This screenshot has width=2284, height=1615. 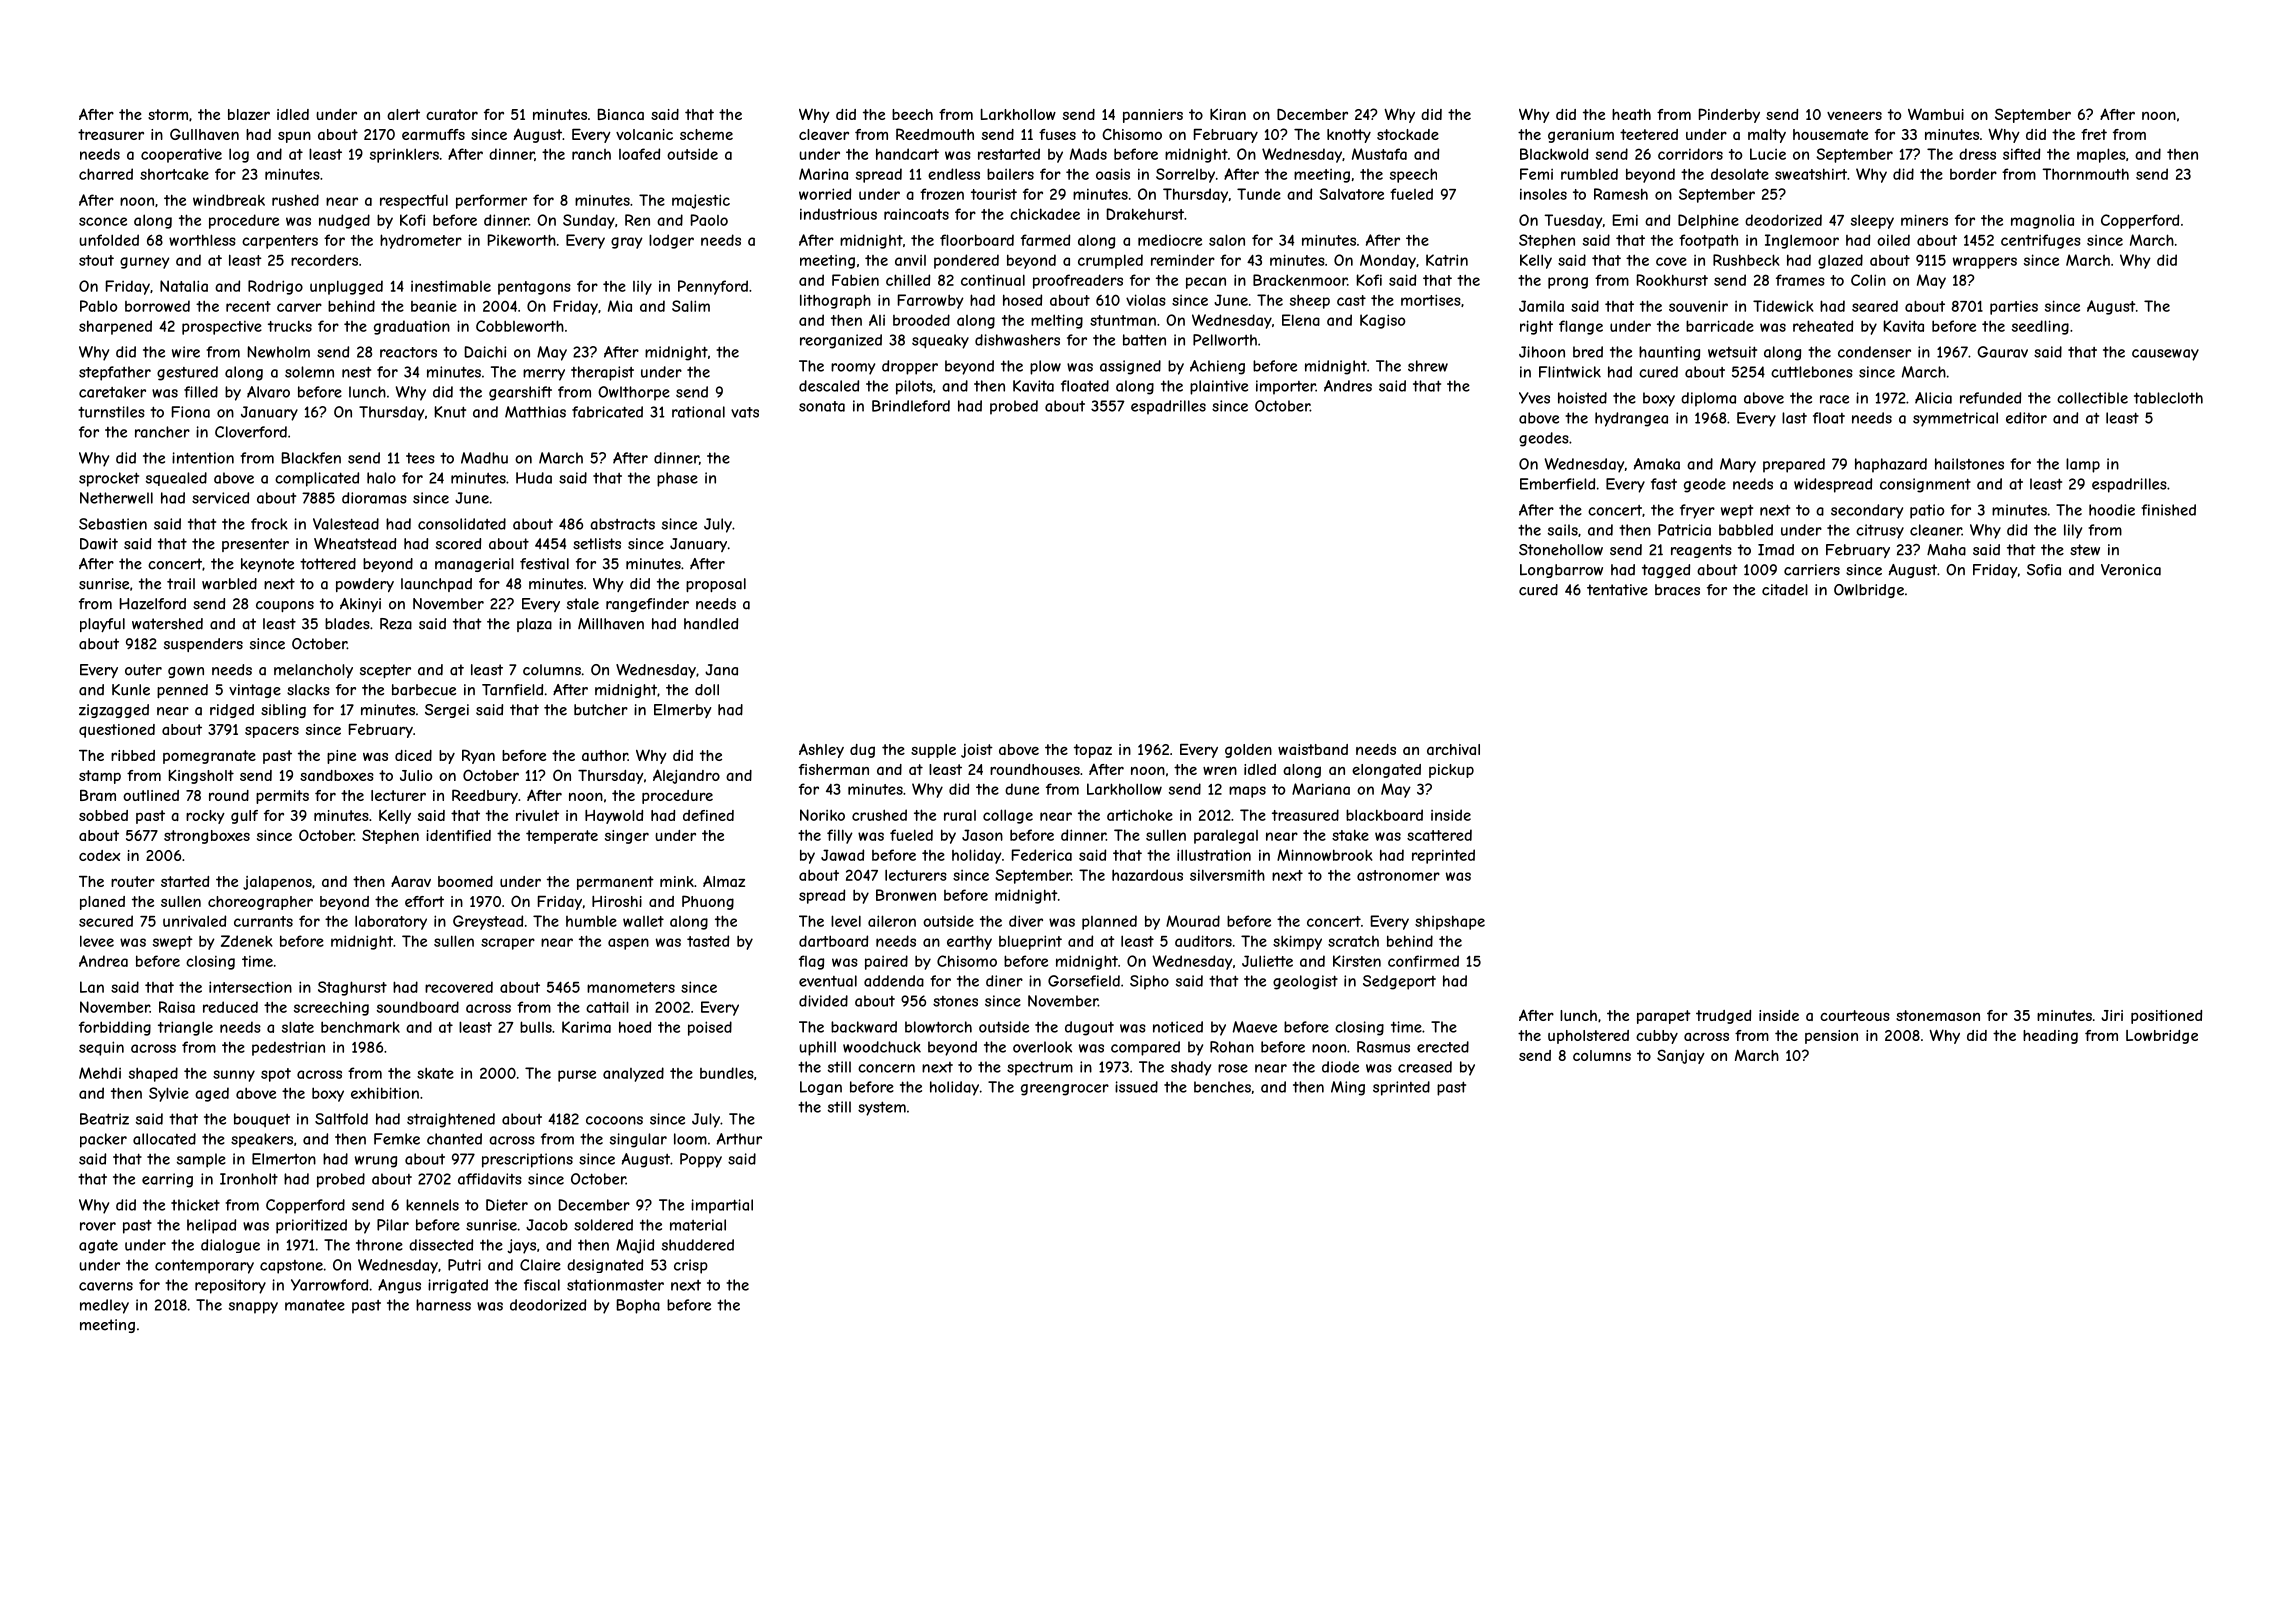 I want to click on archival, so click(x=1453, y=749).
